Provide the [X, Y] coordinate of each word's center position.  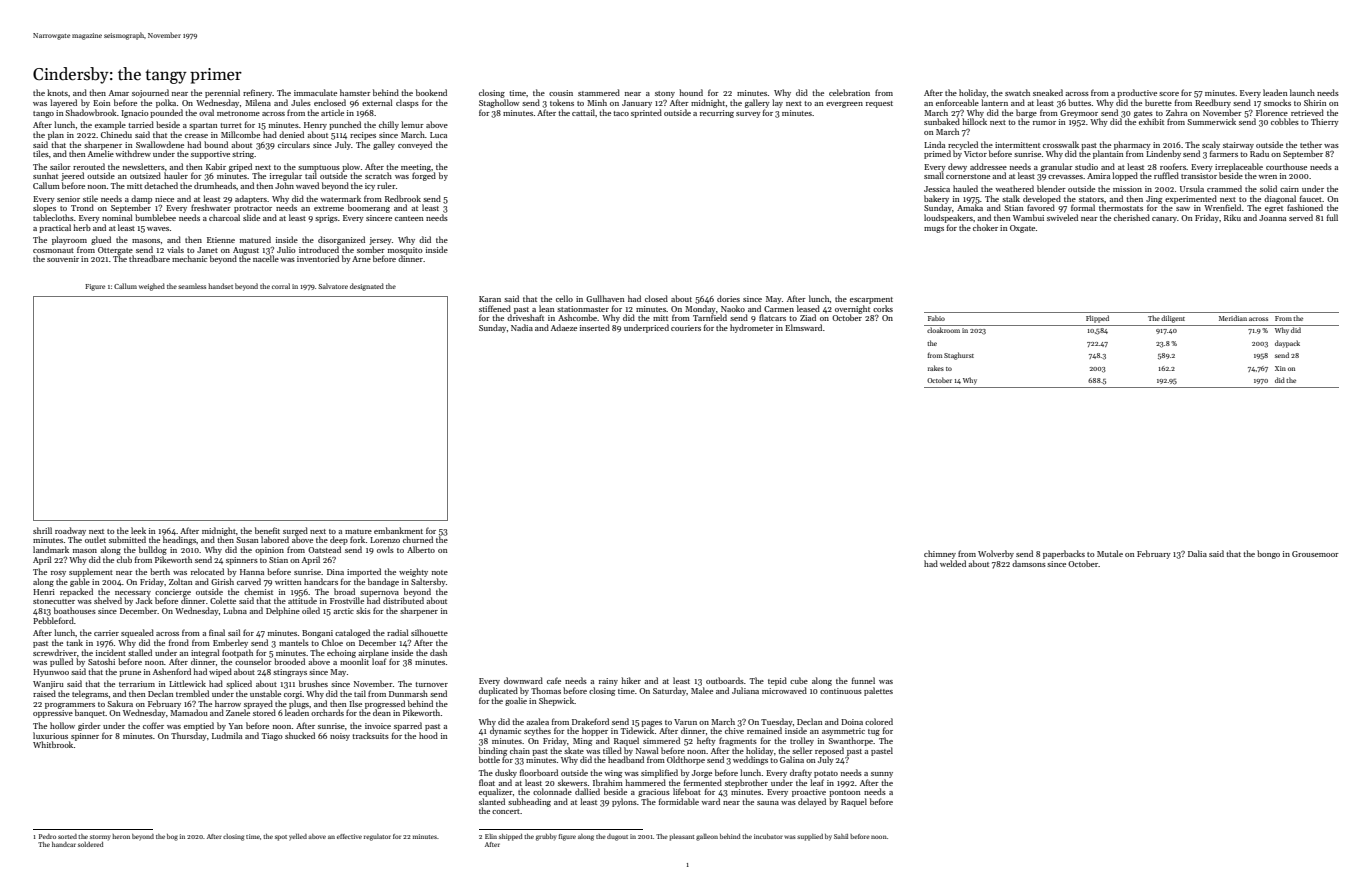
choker [985, 227]
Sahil [841, 836]
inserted [595, 327]
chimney [940, 554]
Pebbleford [53, 620]
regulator [377, 837]
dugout [617, 837]
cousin [561, 93]
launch [1302, 92]
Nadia [522, 327]
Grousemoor [1315, 554]
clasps [407, 103]
